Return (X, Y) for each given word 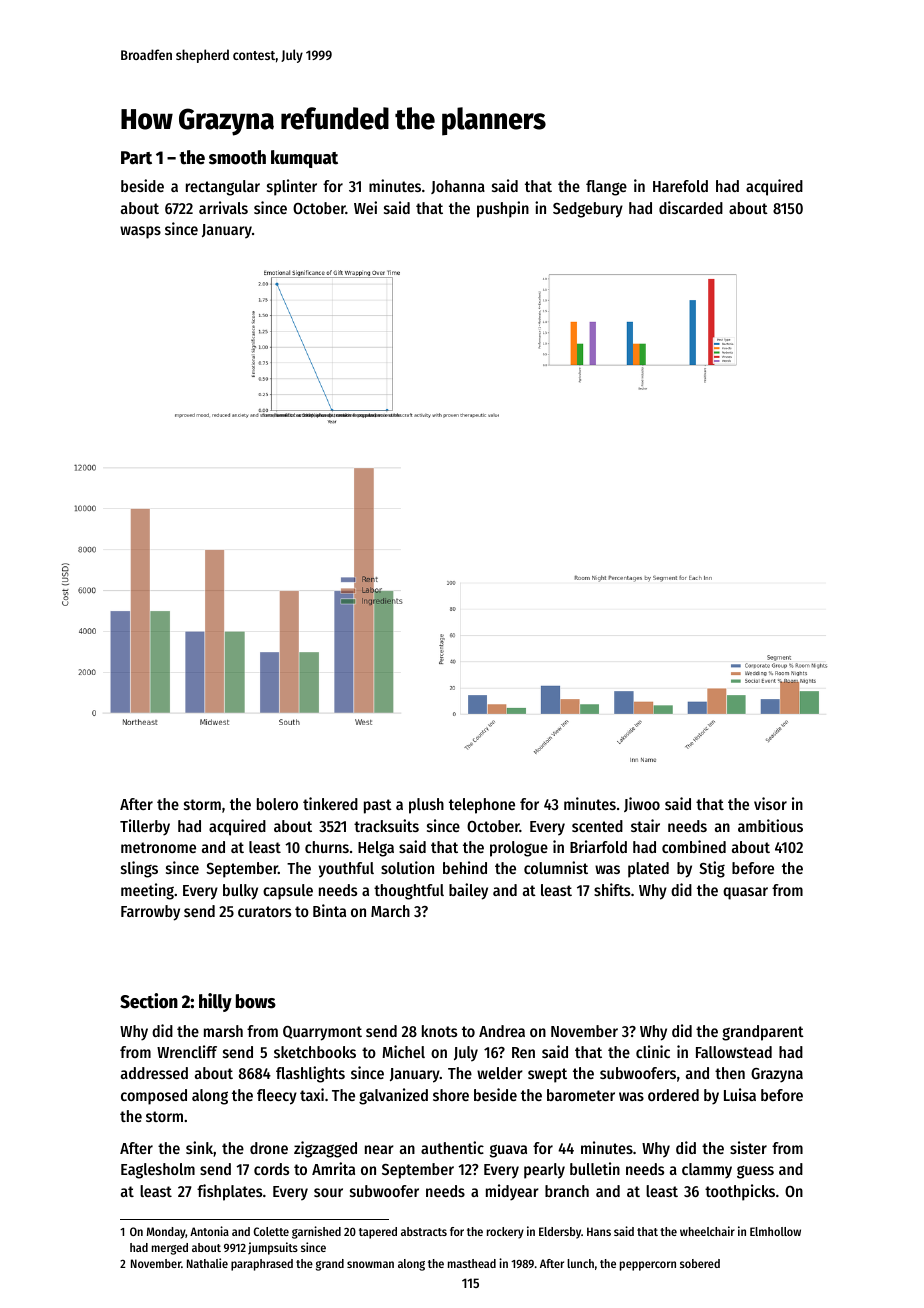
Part (136, 158)
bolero (277, 804)
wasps (140, 232)
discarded (691, 207)
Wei (365, 207)
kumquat (304, 159)
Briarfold (598, 846)
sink (199, 1147)
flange (606, 188)
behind (465, 867)
